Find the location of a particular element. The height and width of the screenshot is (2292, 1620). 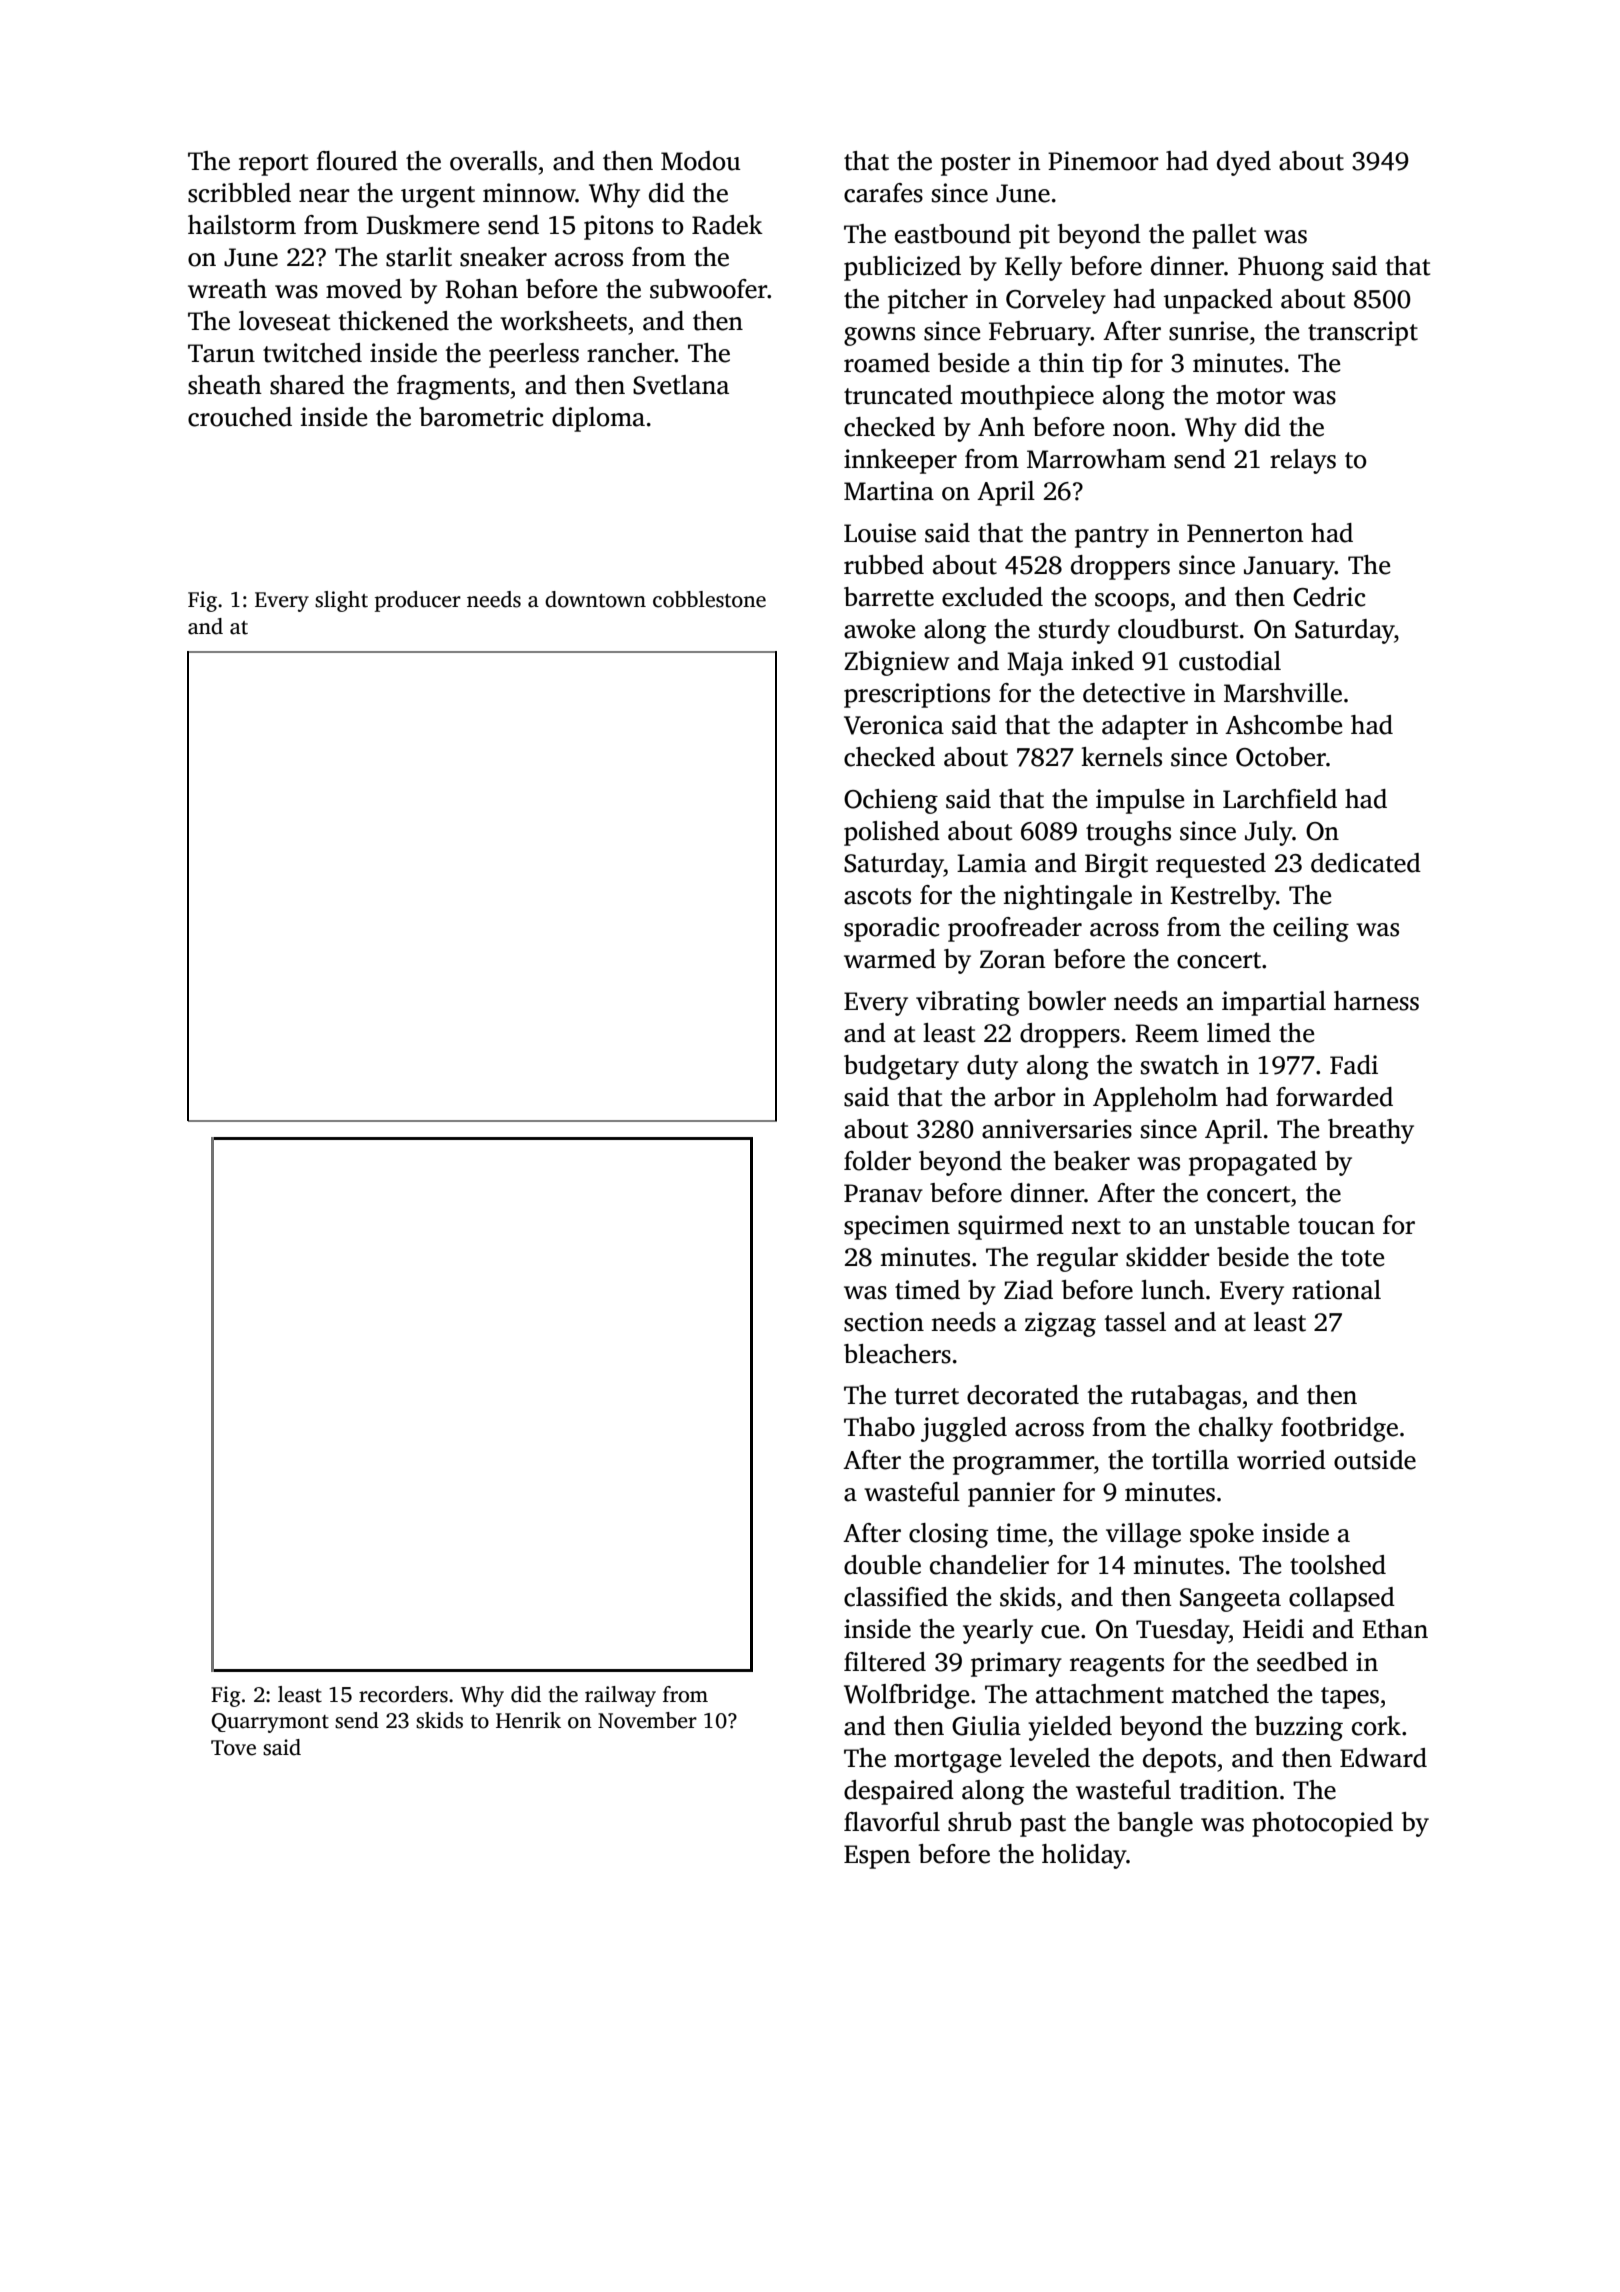

holiday is located at coordinates (1084, 1856).
